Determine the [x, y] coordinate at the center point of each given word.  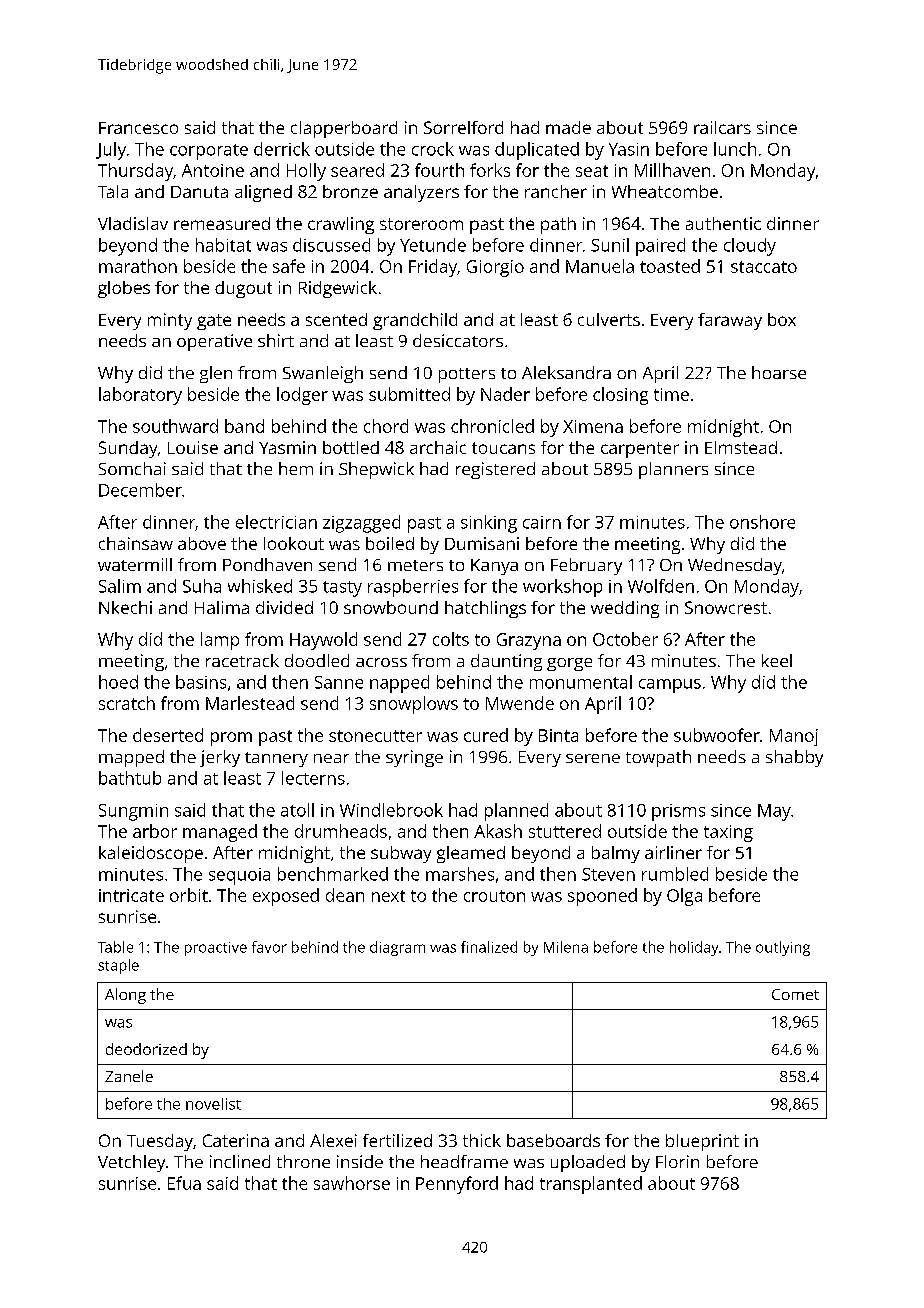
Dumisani [482, 543]
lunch [735, 149]
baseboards [553, 1140]
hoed [118, 682]
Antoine [213, 170]
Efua [184, 1183]
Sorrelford [463, 127]
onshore [762, 522]
